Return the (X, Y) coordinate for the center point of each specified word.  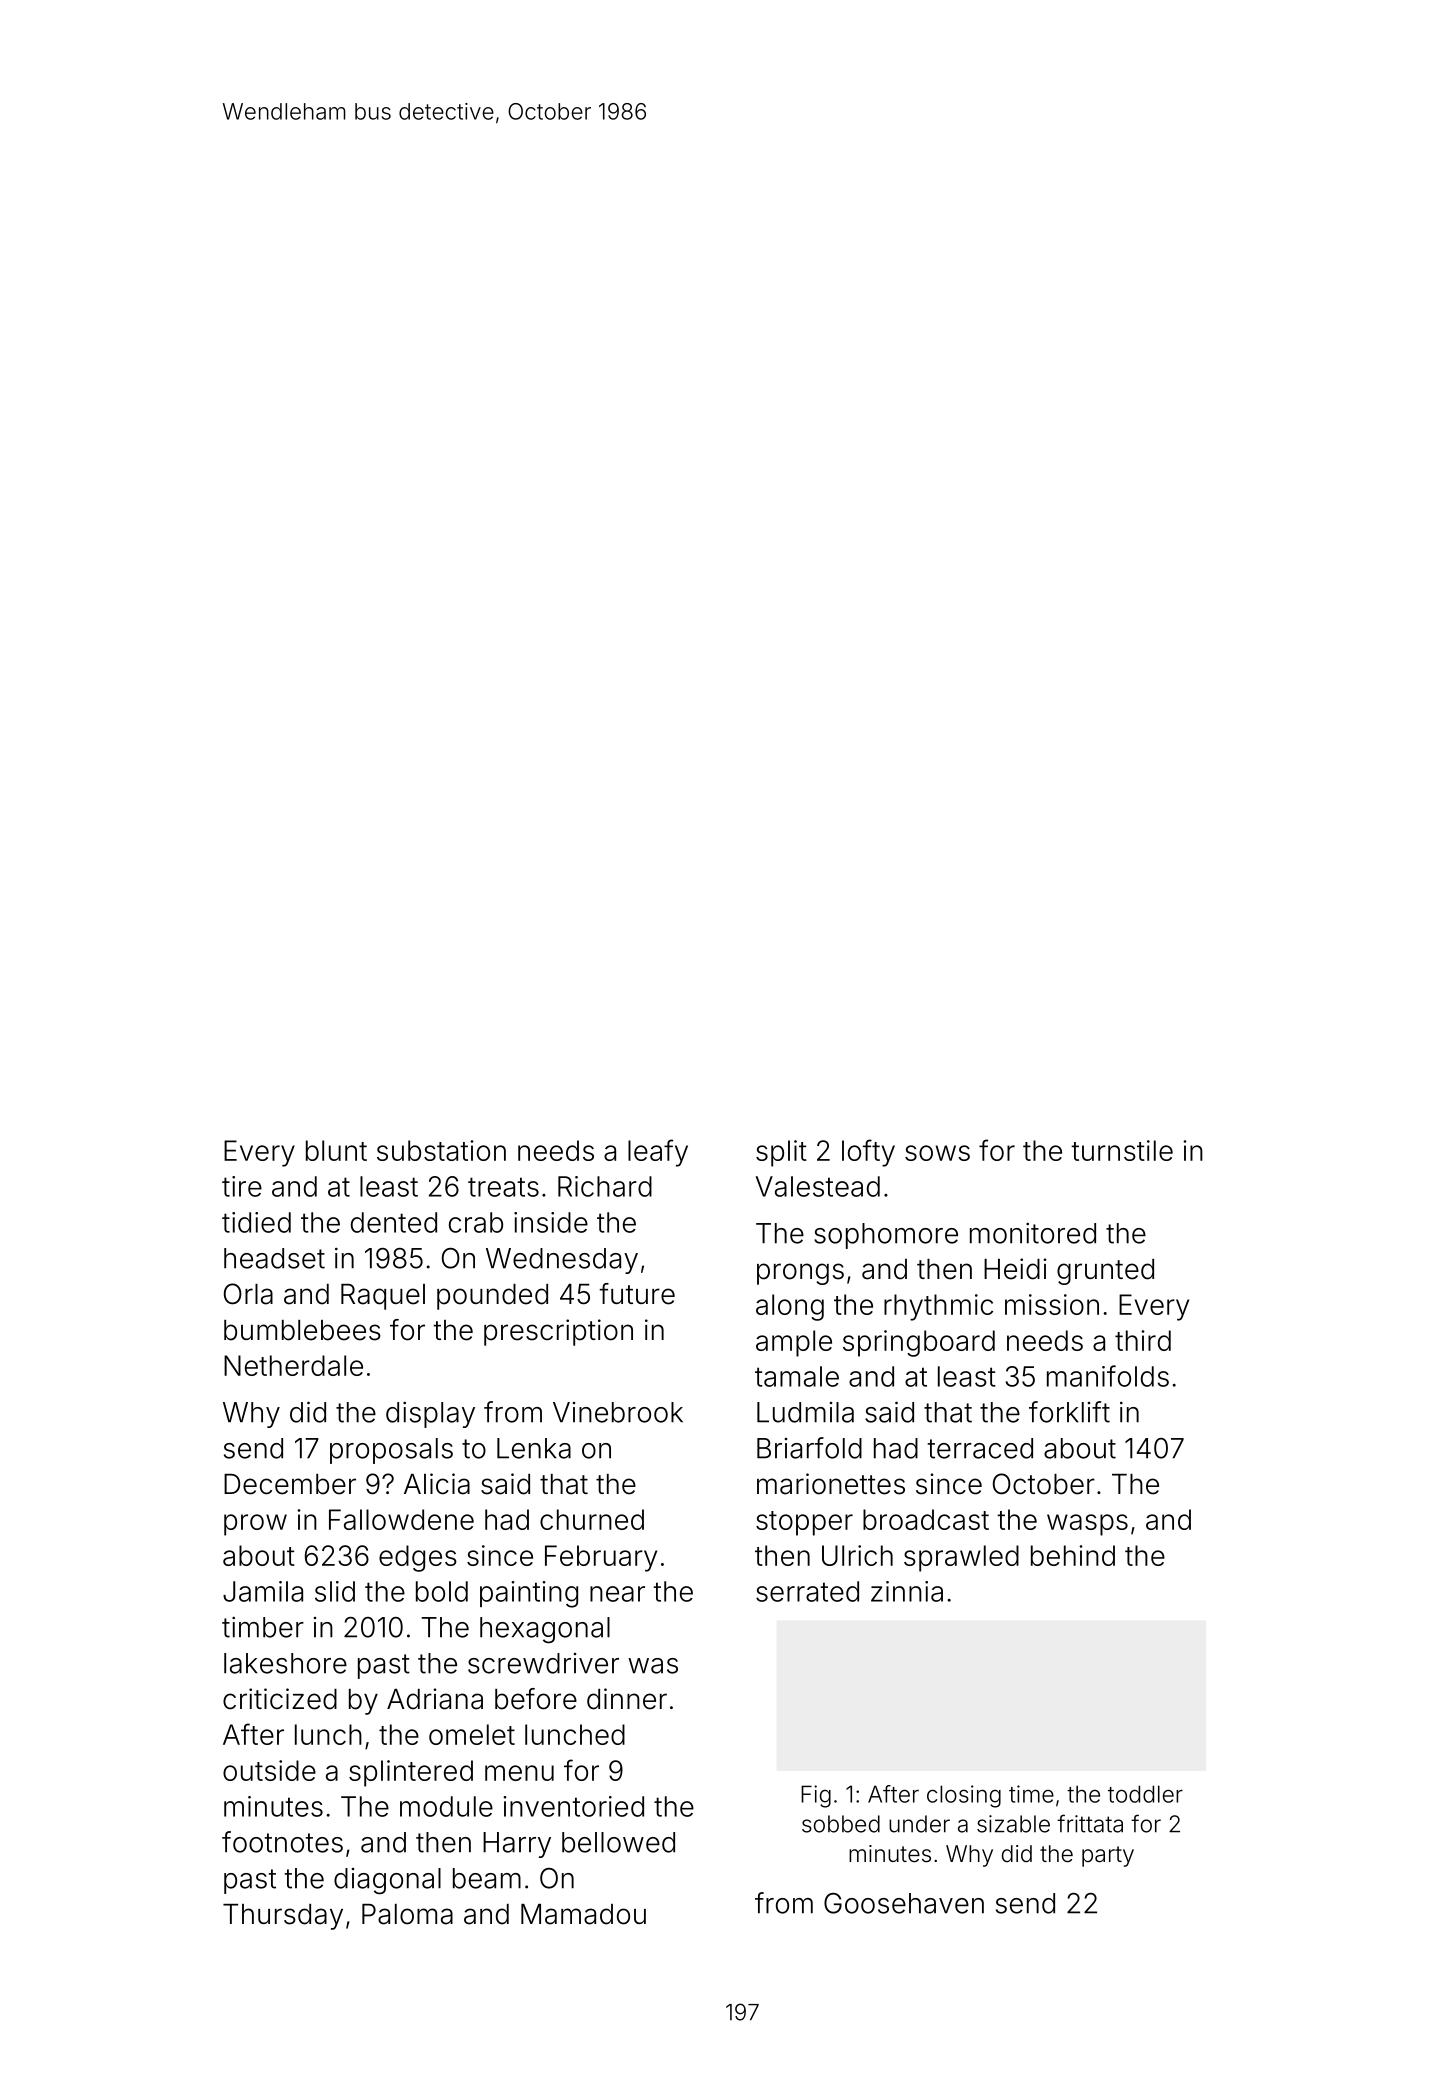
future (637, 1294)
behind (1073, 1555)
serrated (807, 1591)
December (290, 1484)
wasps (1087, 1525)
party (1108, 1856)
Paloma (407, 1914)
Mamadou (583, 1914)
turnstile (1122, 1150)
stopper (804, 1523)
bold (442, 1591)
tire (242, 1186)
